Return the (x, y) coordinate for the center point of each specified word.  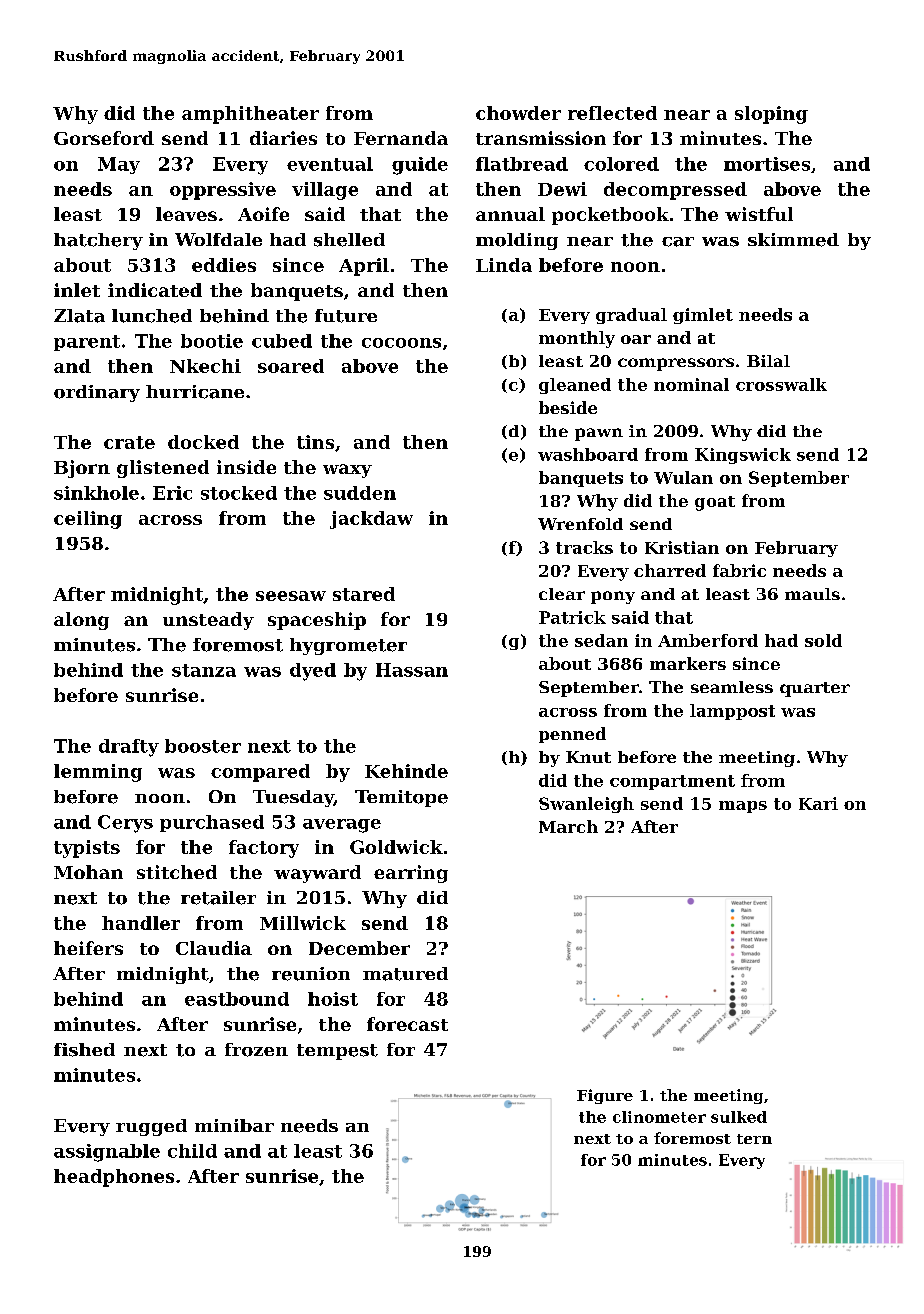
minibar (234, 1125)
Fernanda (401, 138)
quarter (815, 689)
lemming (98, 773)
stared (364, 594)
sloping (771, 115)
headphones (114, 1178)
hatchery (98, 241)
